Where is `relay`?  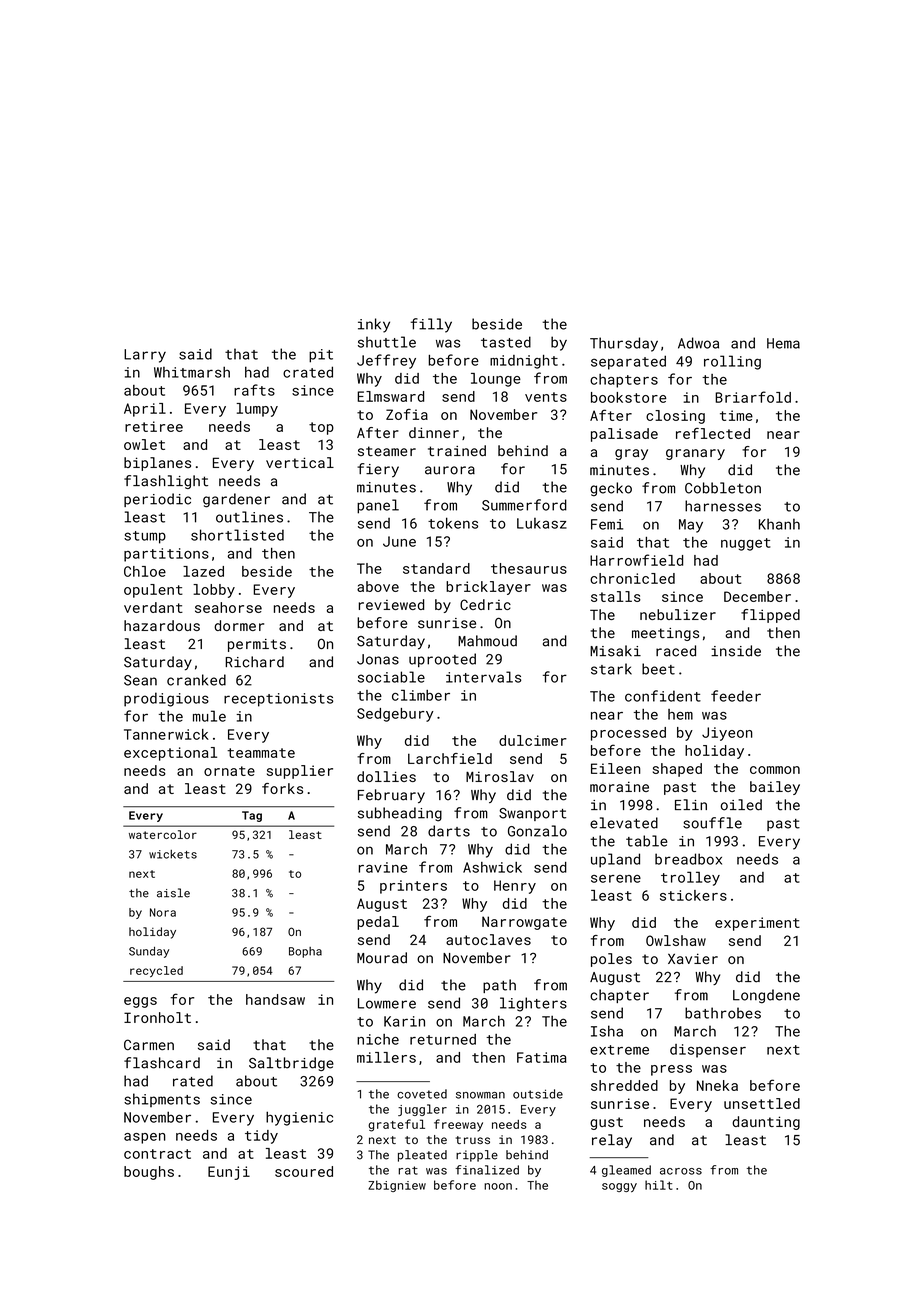 relay is located at coordinates (612, 1141).
